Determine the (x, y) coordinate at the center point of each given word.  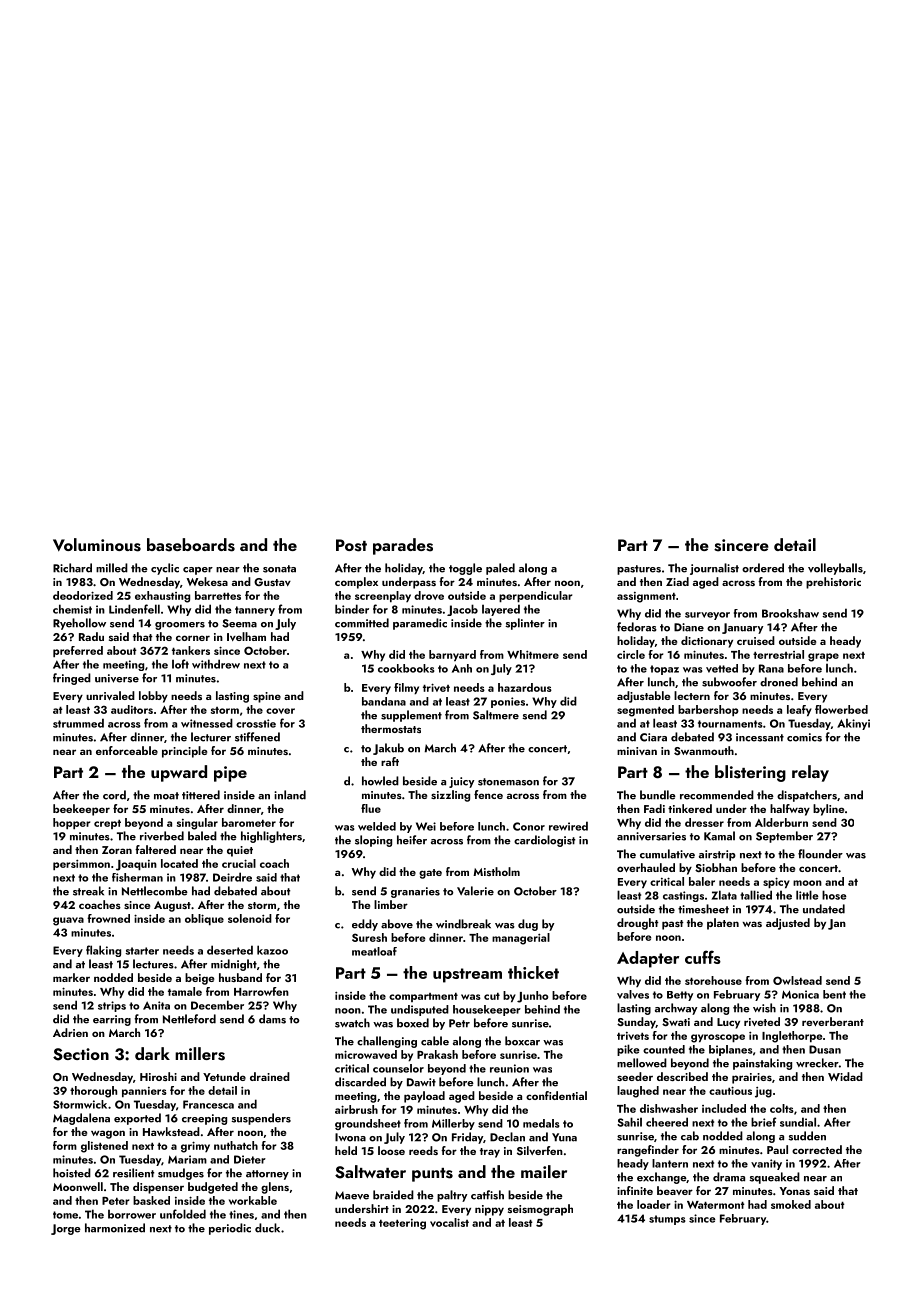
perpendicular (536, 596)
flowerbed (841, 709)
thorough (93, 1092)
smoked (791, 1204)
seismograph (540, 1210)
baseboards (191, 545)
